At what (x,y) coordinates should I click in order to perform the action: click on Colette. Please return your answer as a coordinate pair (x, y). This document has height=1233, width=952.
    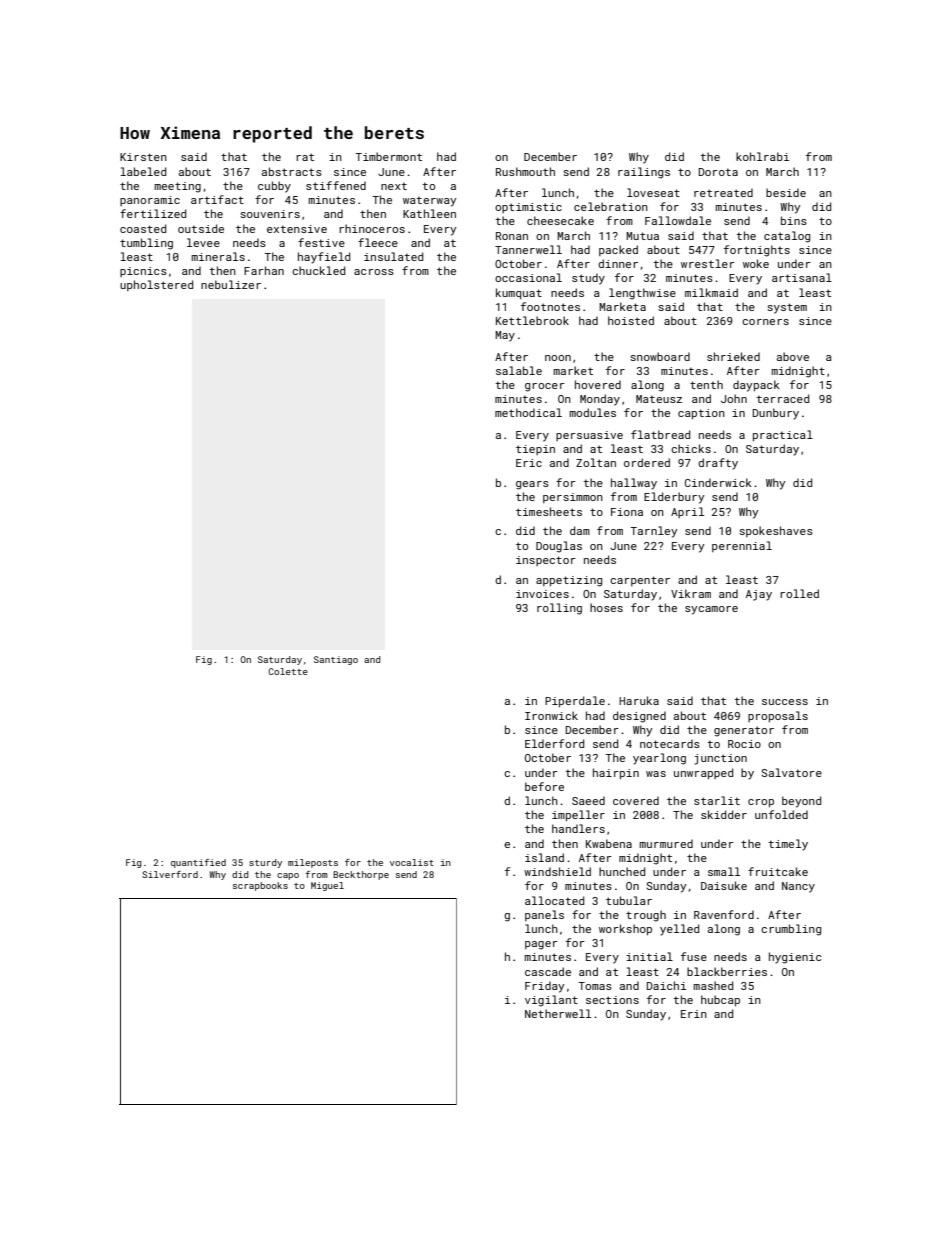
    Looking at the image, I should click on (288, 671).
